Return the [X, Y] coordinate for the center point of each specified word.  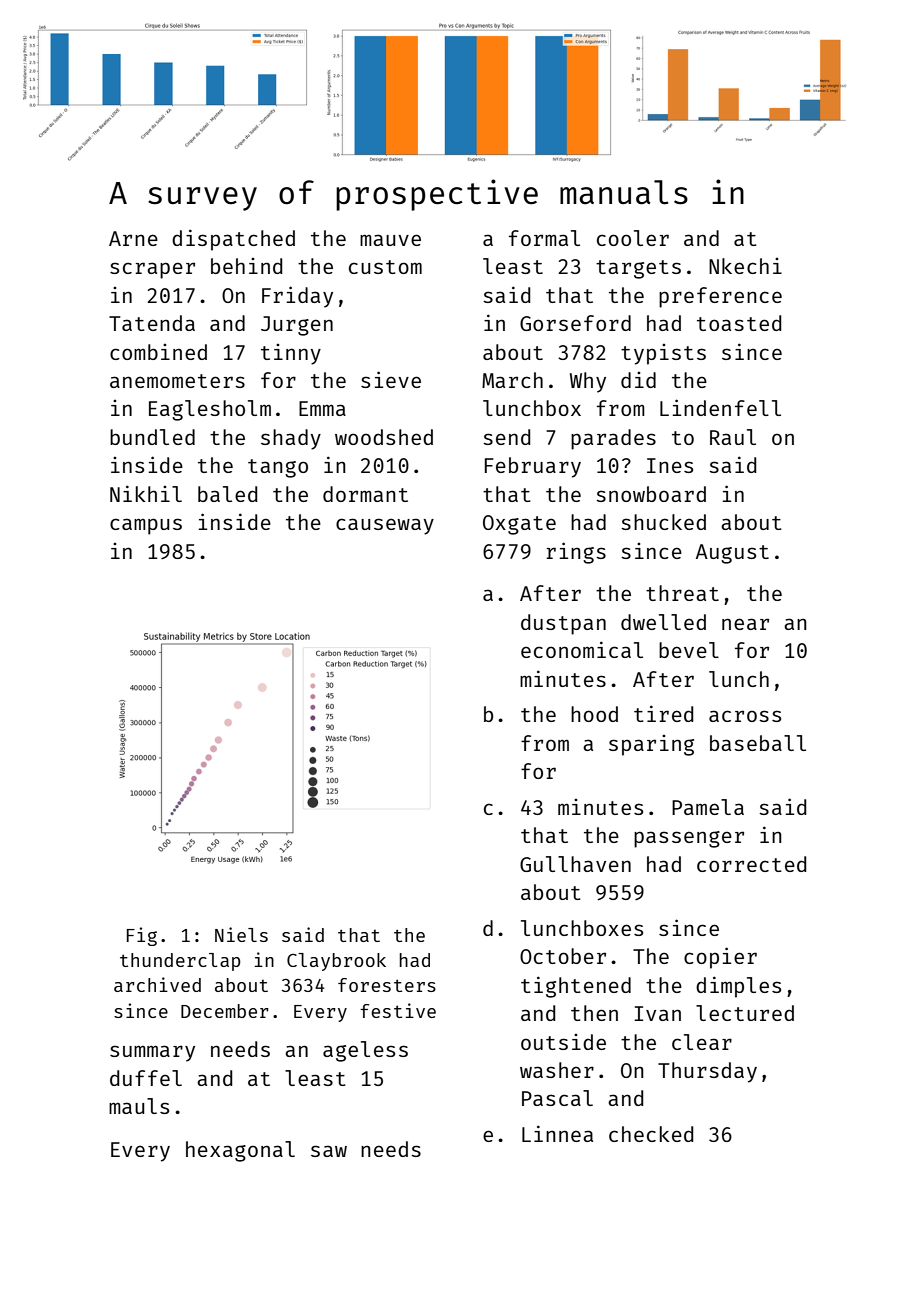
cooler [633, 238]
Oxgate [519, 525]
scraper [152, 270]
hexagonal [240, 1151]
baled [227, 494]
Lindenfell [720, 407]
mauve [390, 240]
